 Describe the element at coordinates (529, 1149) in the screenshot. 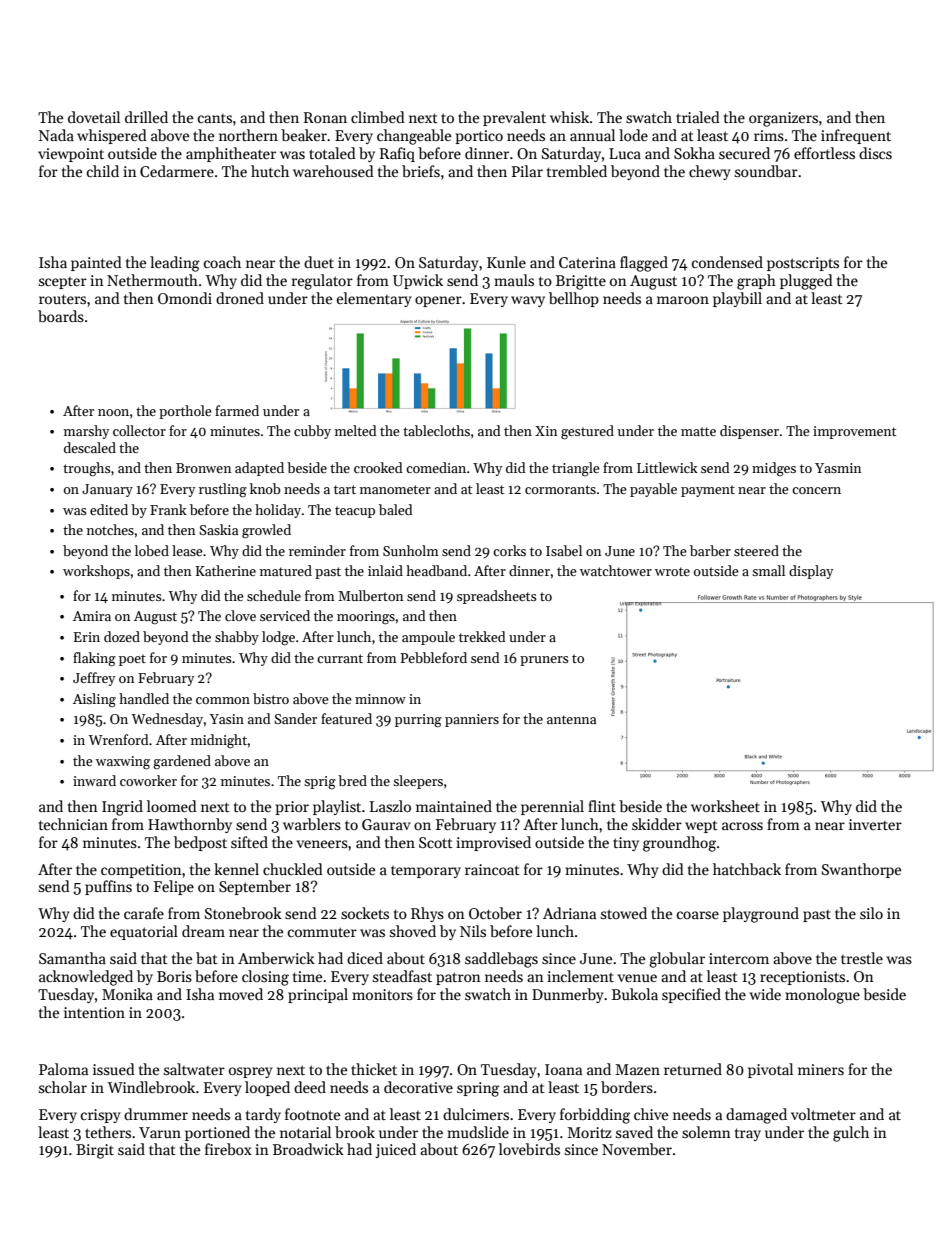

I see `lovebirds` at that location.
